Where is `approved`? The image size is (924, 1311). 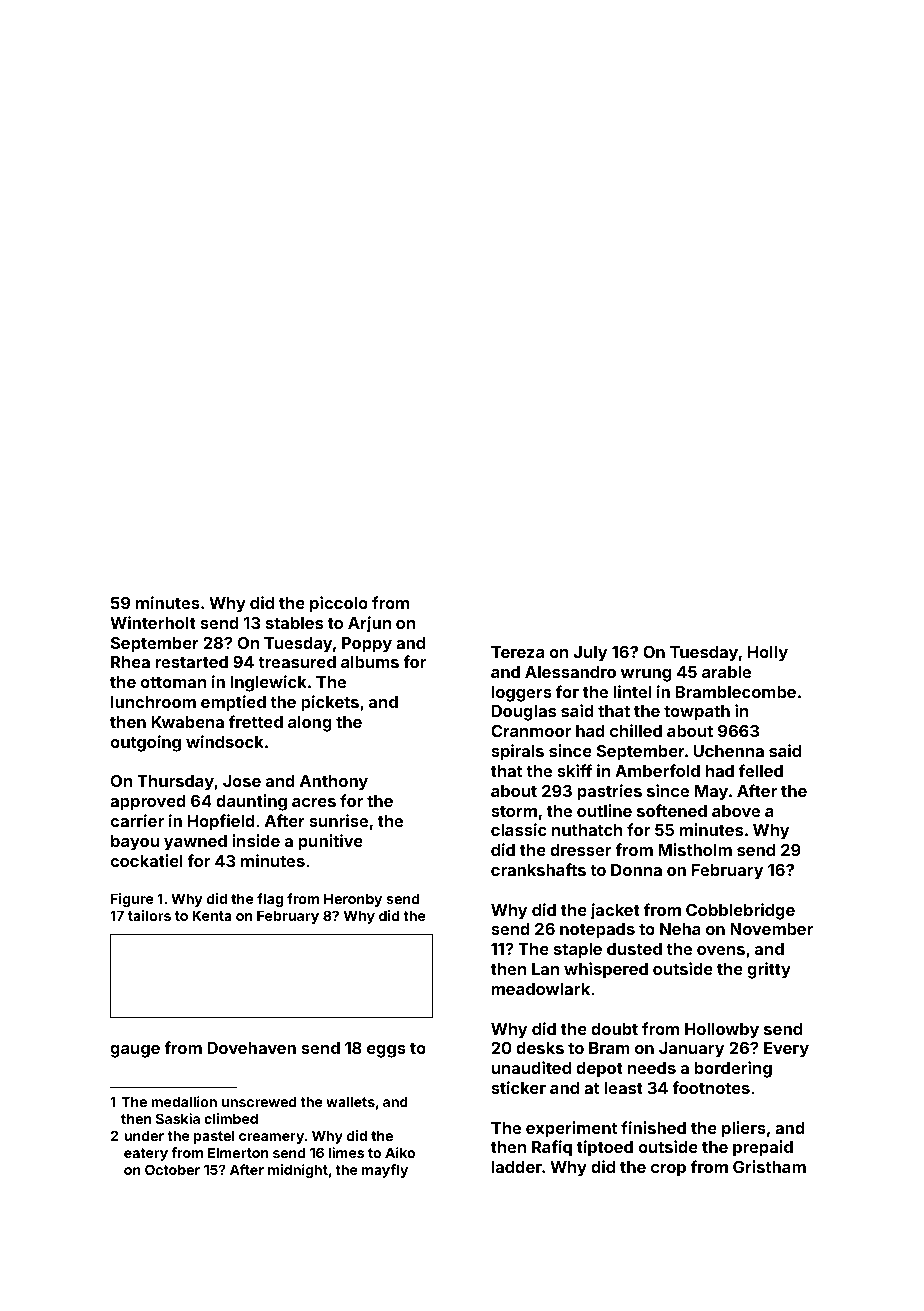 approved is located at coordinates (148, 803).
